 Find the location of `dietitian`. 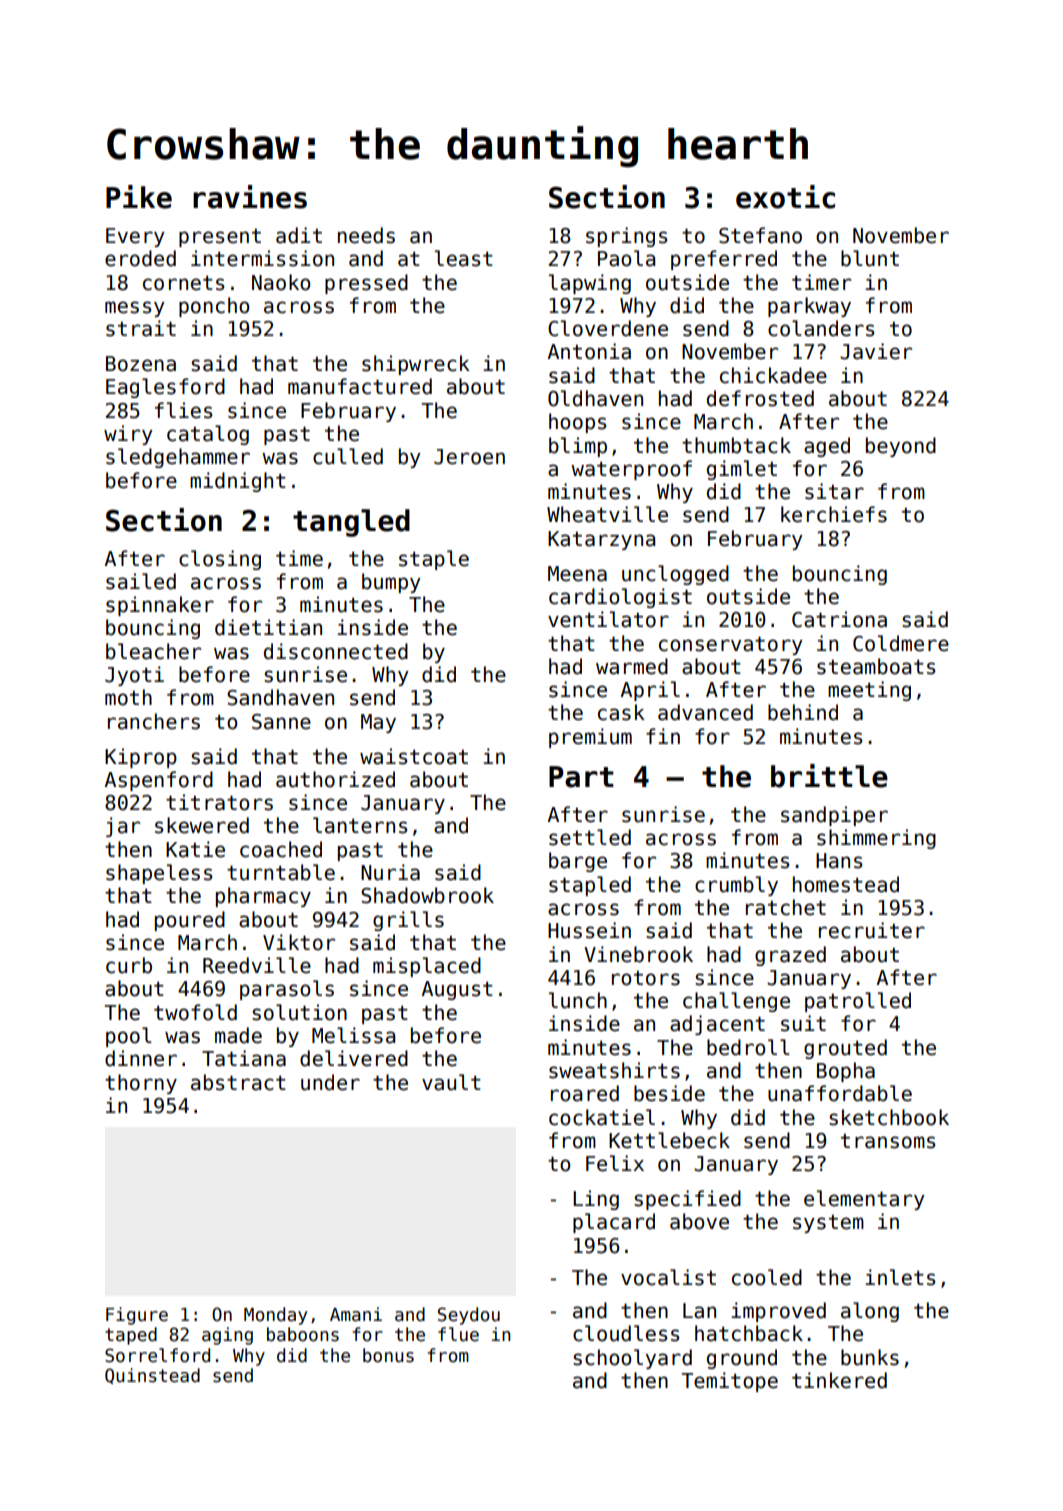

dietitian is located at coordinates (268, 627).
